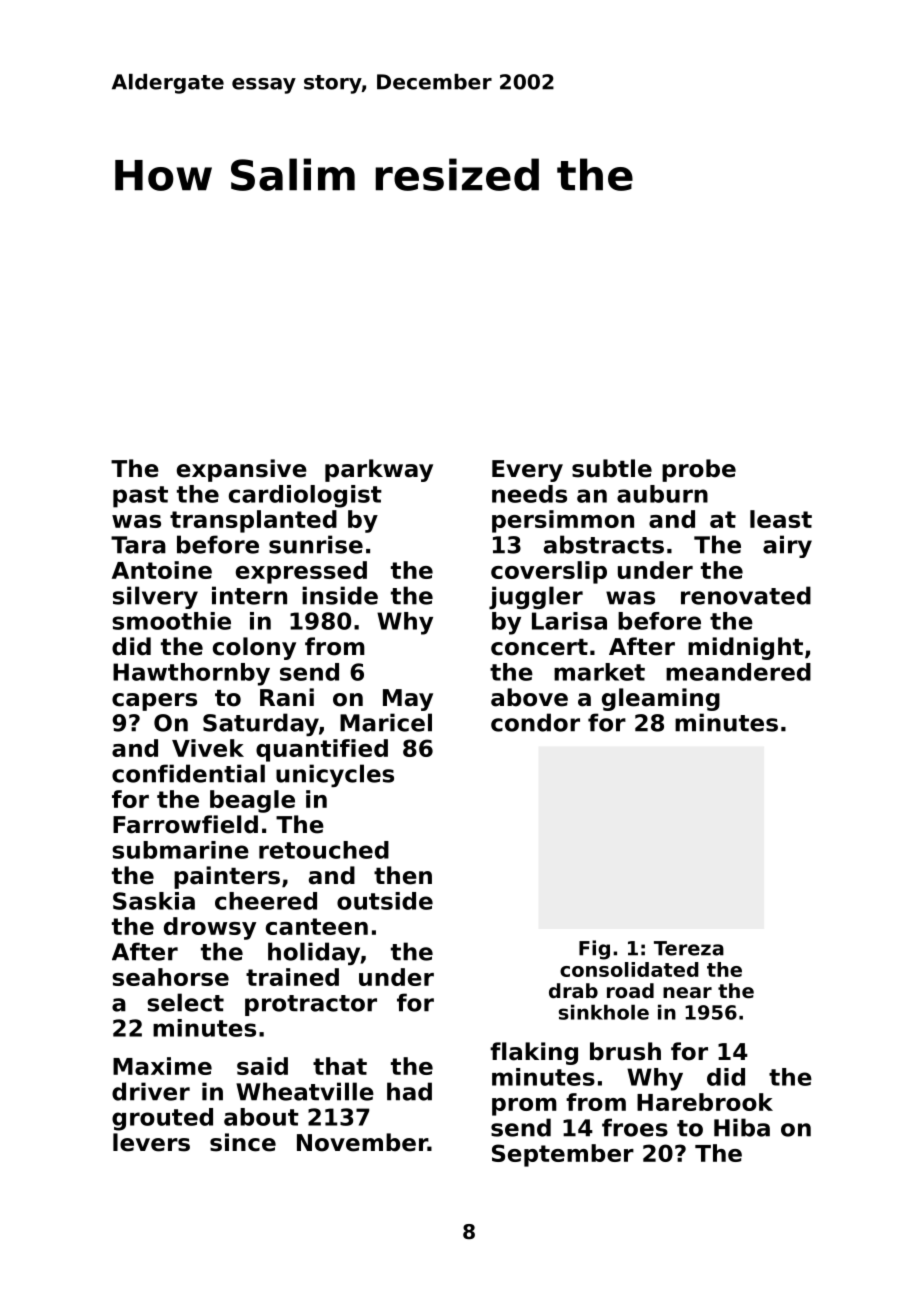 This document has width=924, height=1311. I want to click on November, so click(362, 1142).
